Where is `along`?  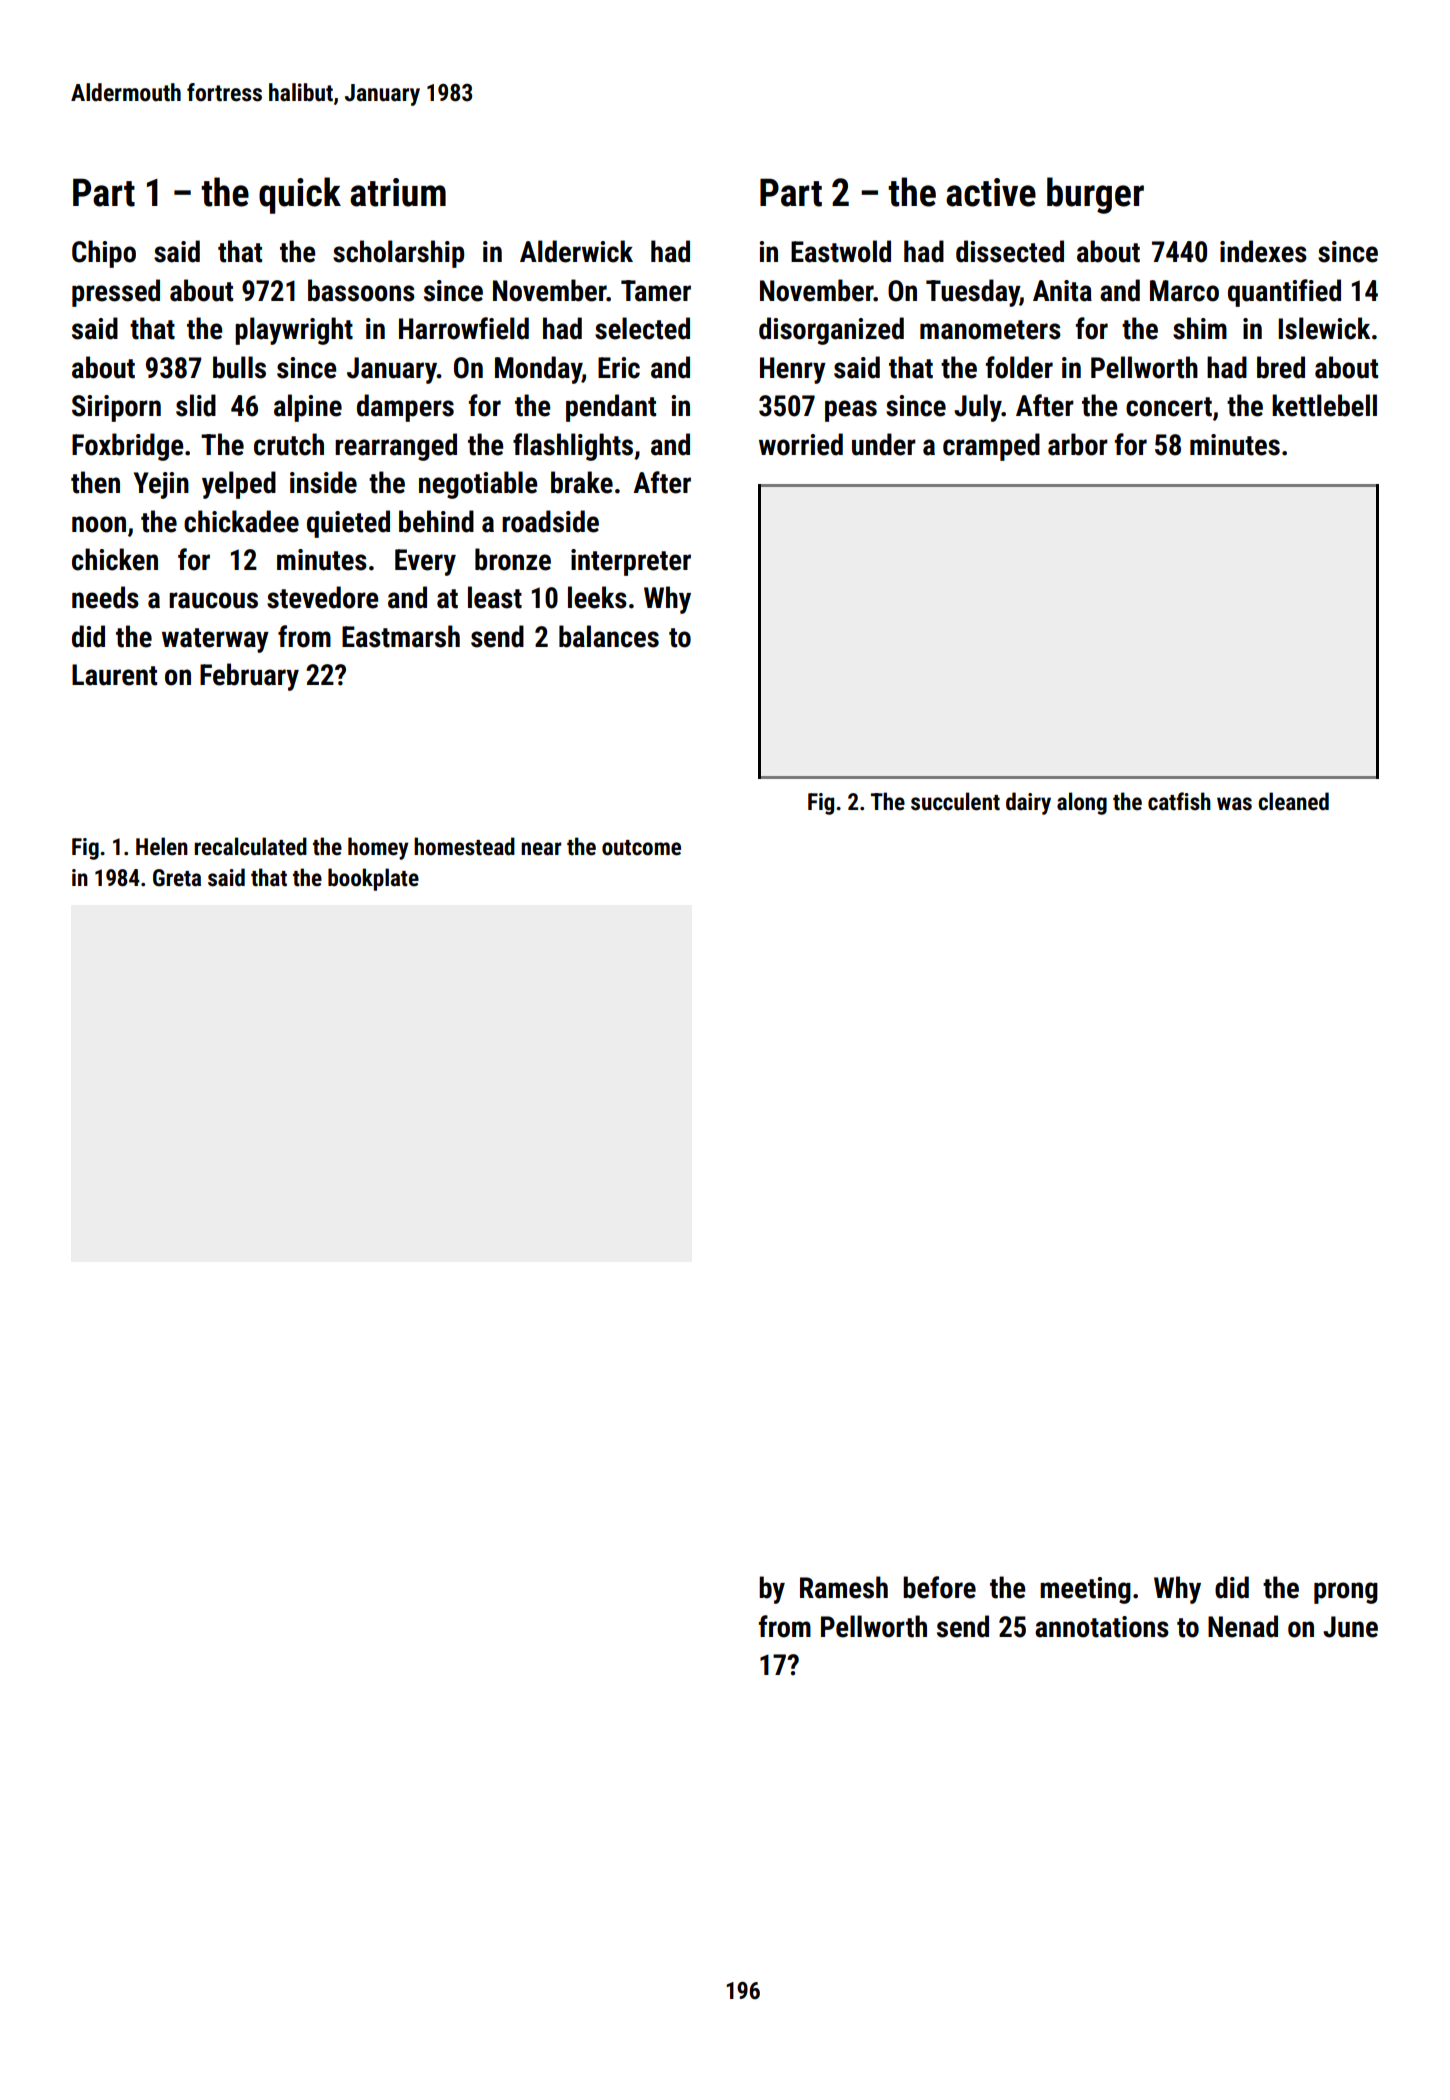 along is located at coordinates (1082, 803).
